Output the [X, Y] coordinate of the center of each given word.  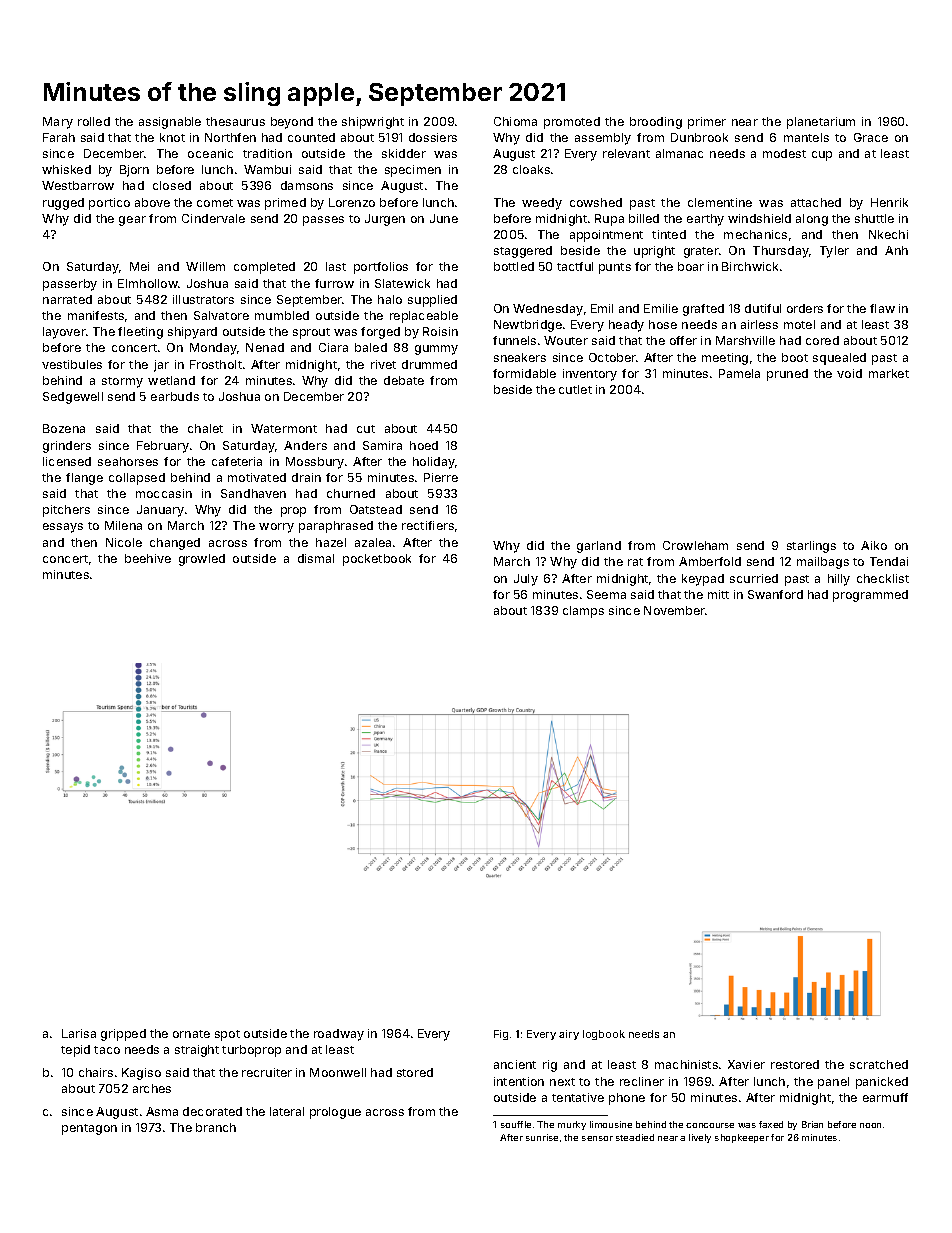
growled [202, 560]
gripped [123, 1035]
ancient [515, 1064]
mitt [718, 594]
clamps [583, 612]
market [889, 373]
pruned [787, 375]
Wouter [566, 340]
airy [569, 1035]
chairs [96, 1072]
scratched [879, 1064]
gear [132, 221]
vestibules [72, 364]
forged [380, 333]
